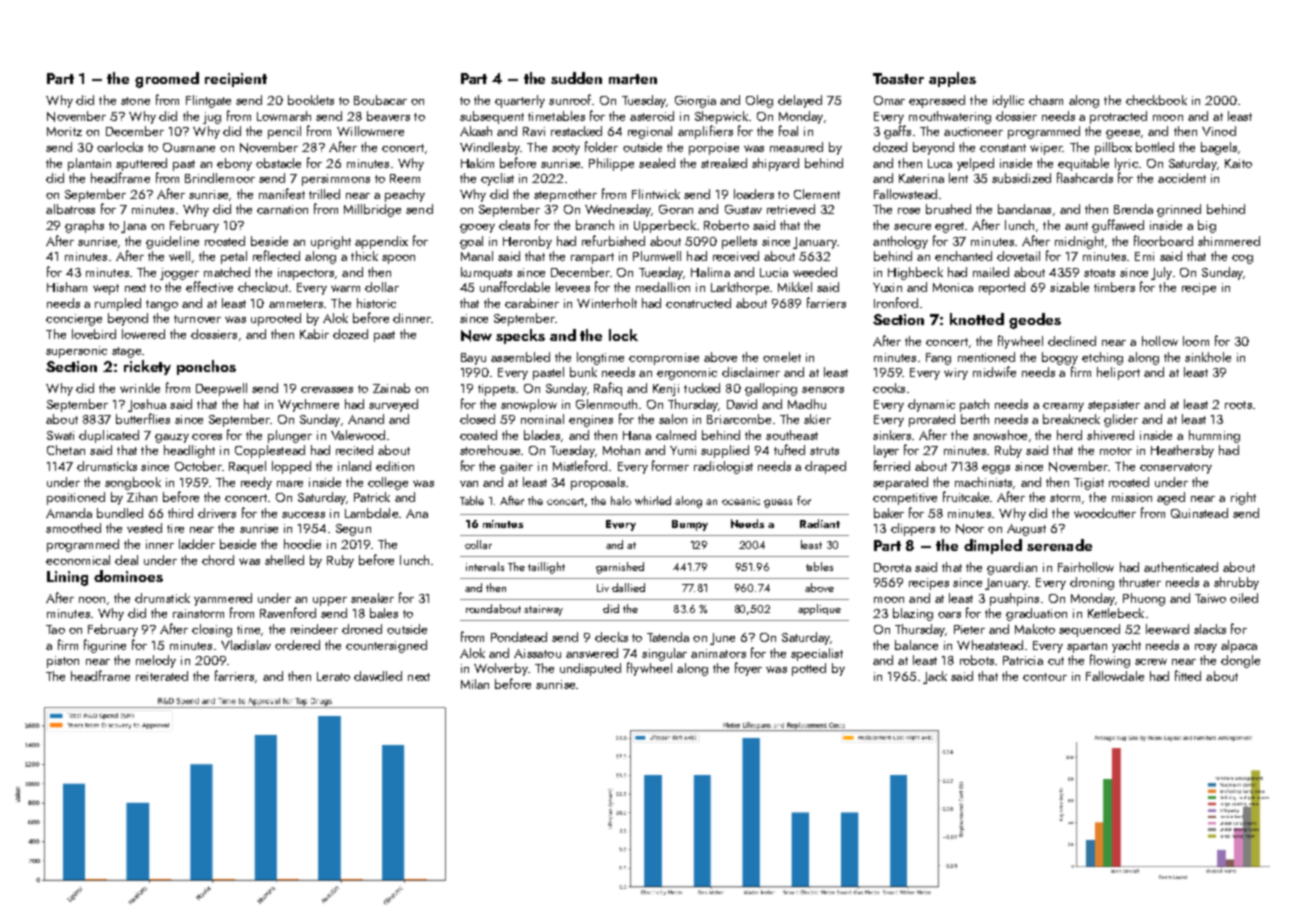 This screenshot has height=924, width=1308. Describe the element at coordinates (64, 131) in the screenshot. I see `Moritz` at that location.
